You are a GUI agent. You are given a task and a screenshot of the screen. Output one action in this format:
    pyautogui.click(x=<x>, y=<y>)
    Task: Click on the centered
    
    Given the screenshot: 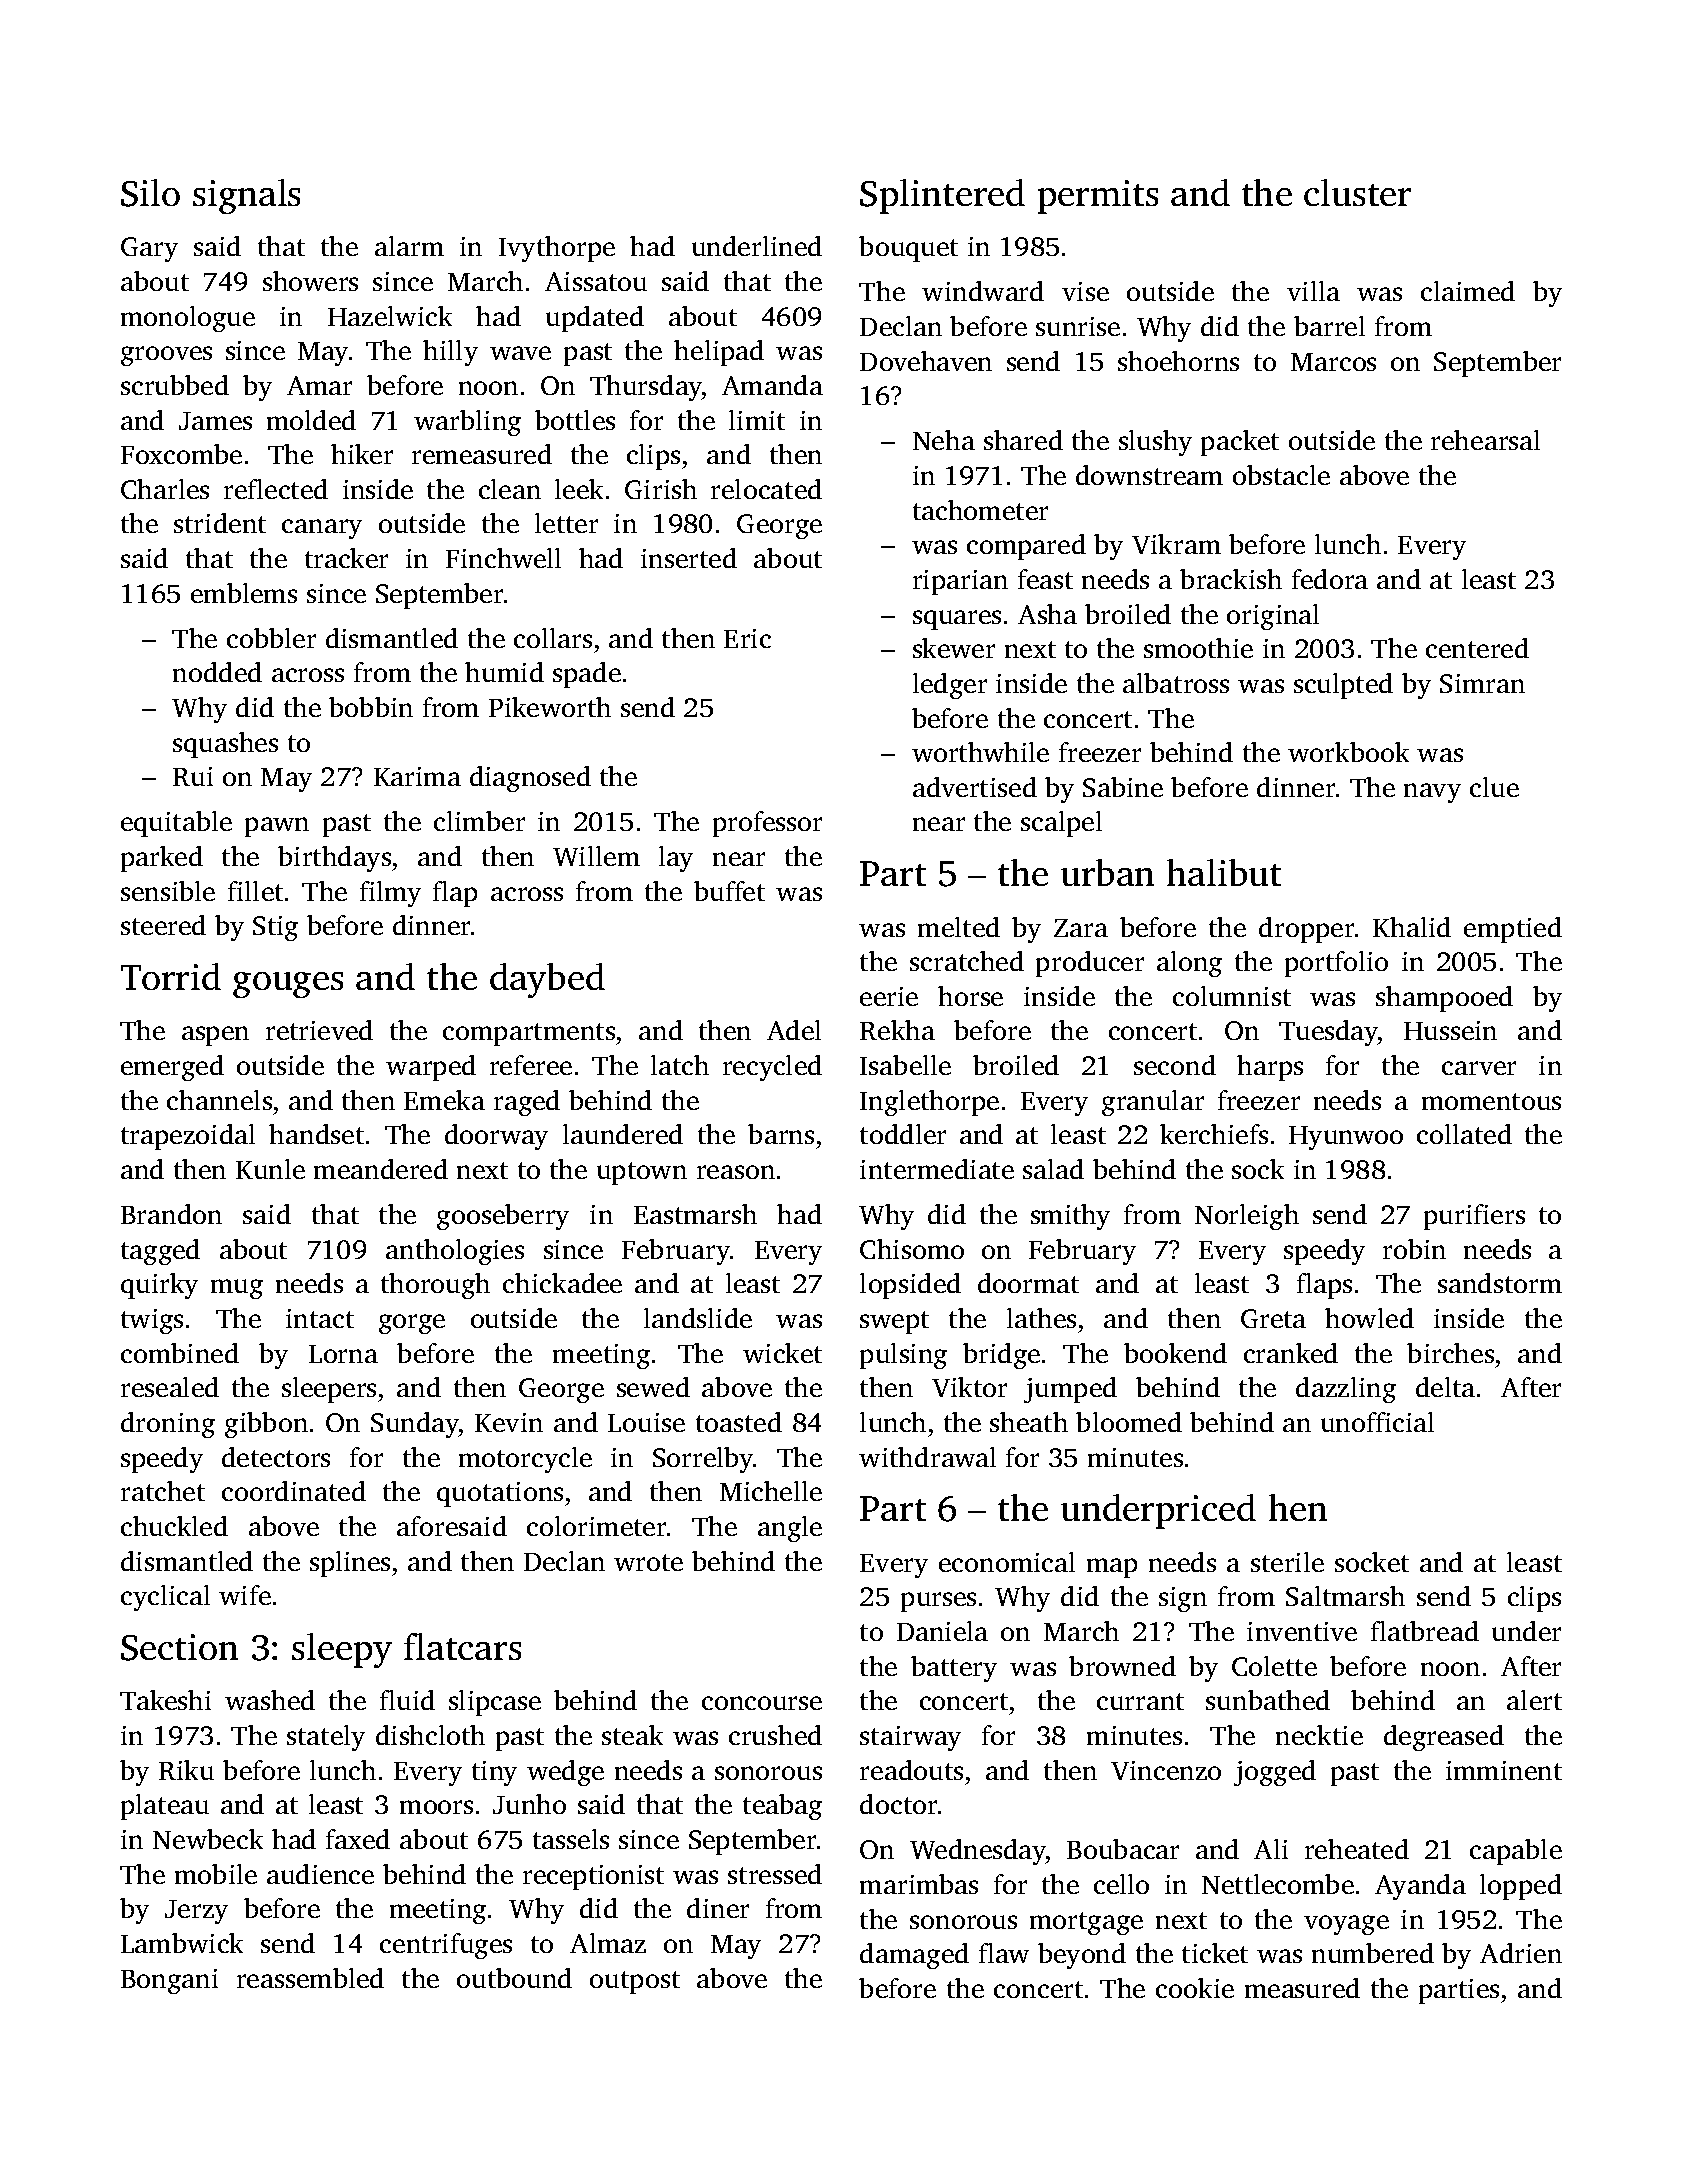 What is the action you would take?
    pyautogui.click(x=1477, y=648)
